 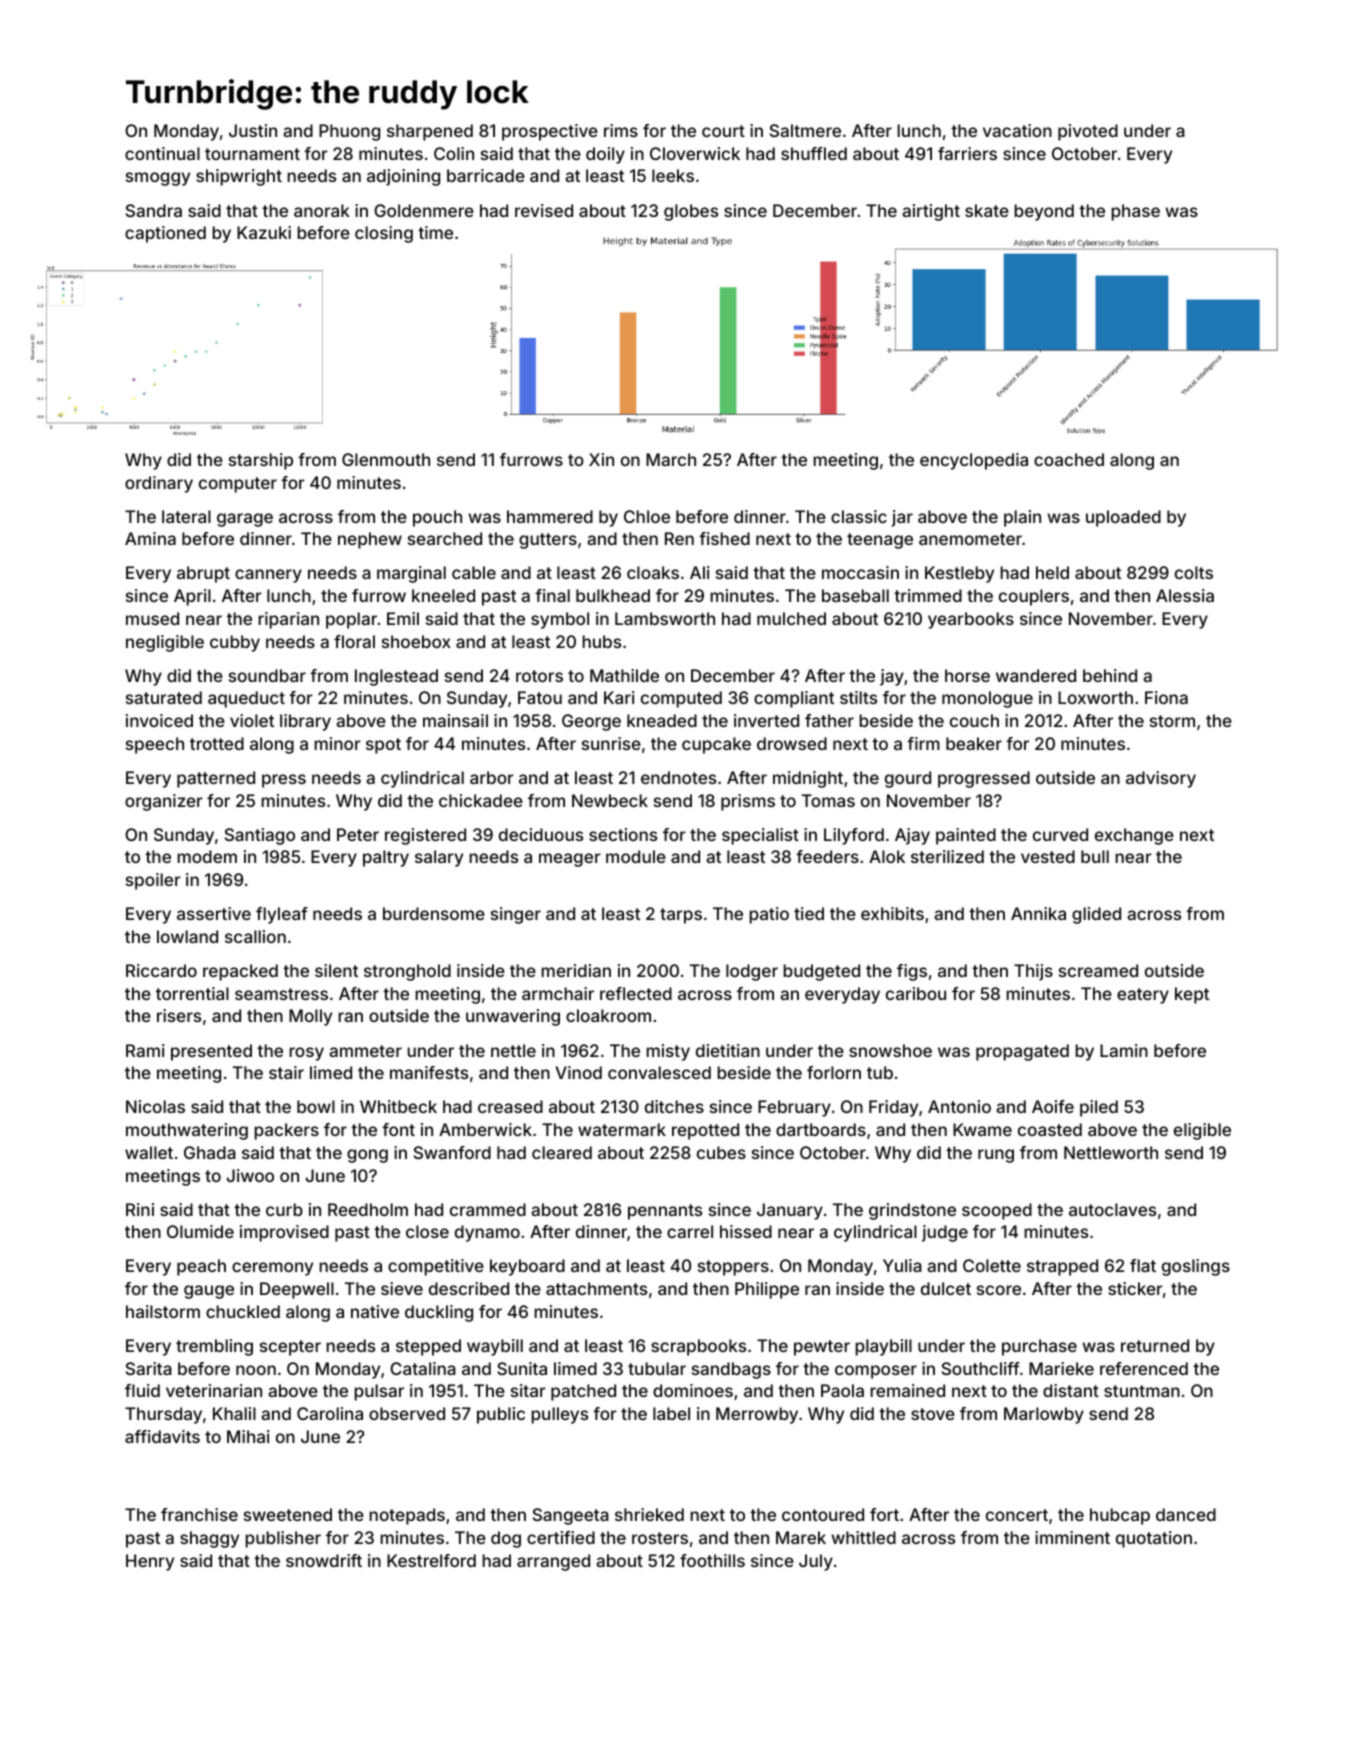 What do you see at coordinates (253, 130) in the screenshot?
I see `Justin` at bounding box center [253, 130].
